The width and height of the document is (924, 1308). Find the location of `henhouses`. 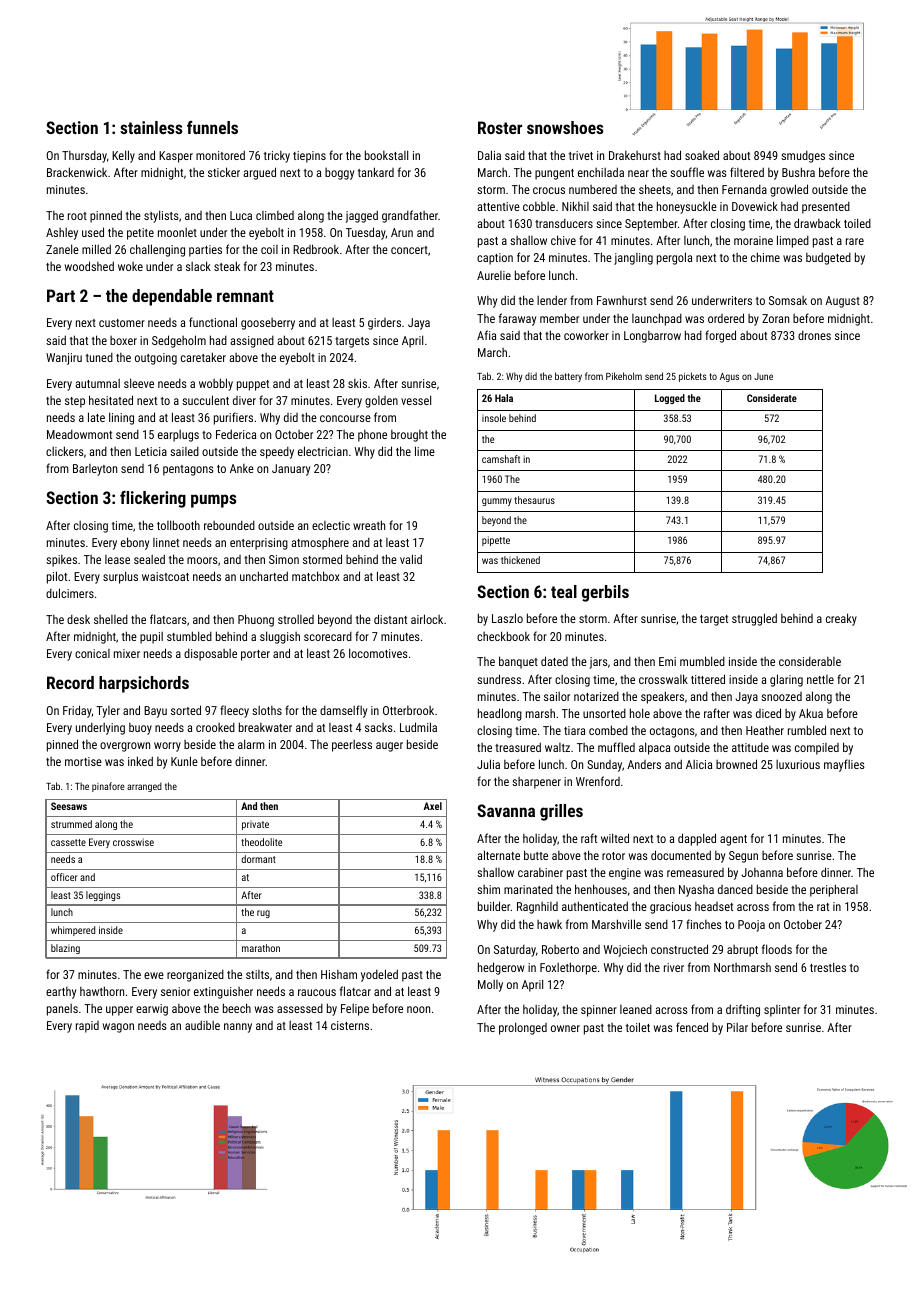

henhouses is located at coordinates (601, 889).
